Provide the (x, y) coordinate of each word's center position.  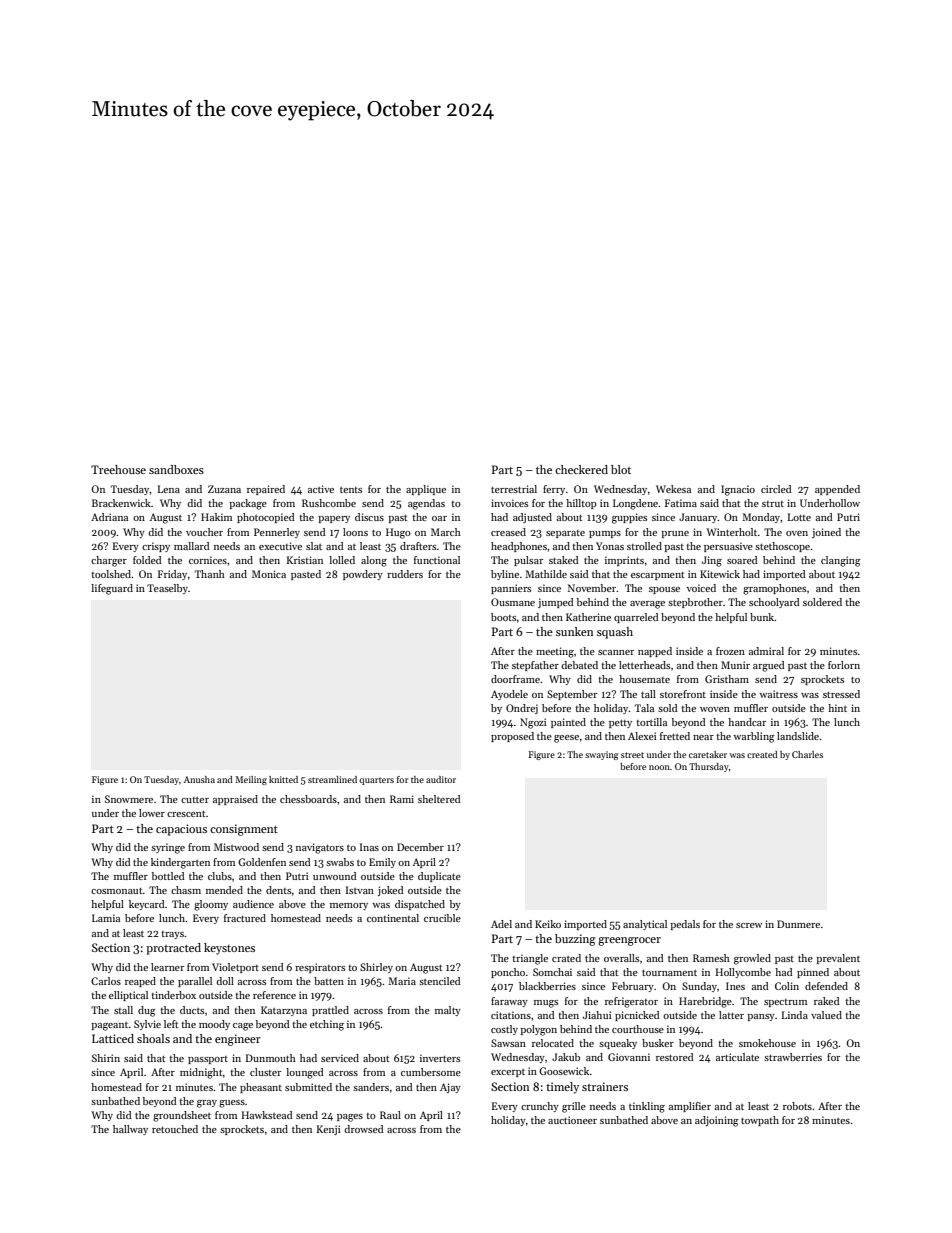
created (762, 754)
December (420, 847)
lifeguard (112, 589)
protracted (173, 949)
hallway (130, 1130)
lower (152, 813)
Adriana (109, 517)
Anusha (199, 779)
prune (675, 534)
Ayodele (509, 695)
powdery (363, 575)
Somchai (552, 972)
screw (749, 925)
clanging (841, 561)
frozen (730, 651)
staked (564, 560)
